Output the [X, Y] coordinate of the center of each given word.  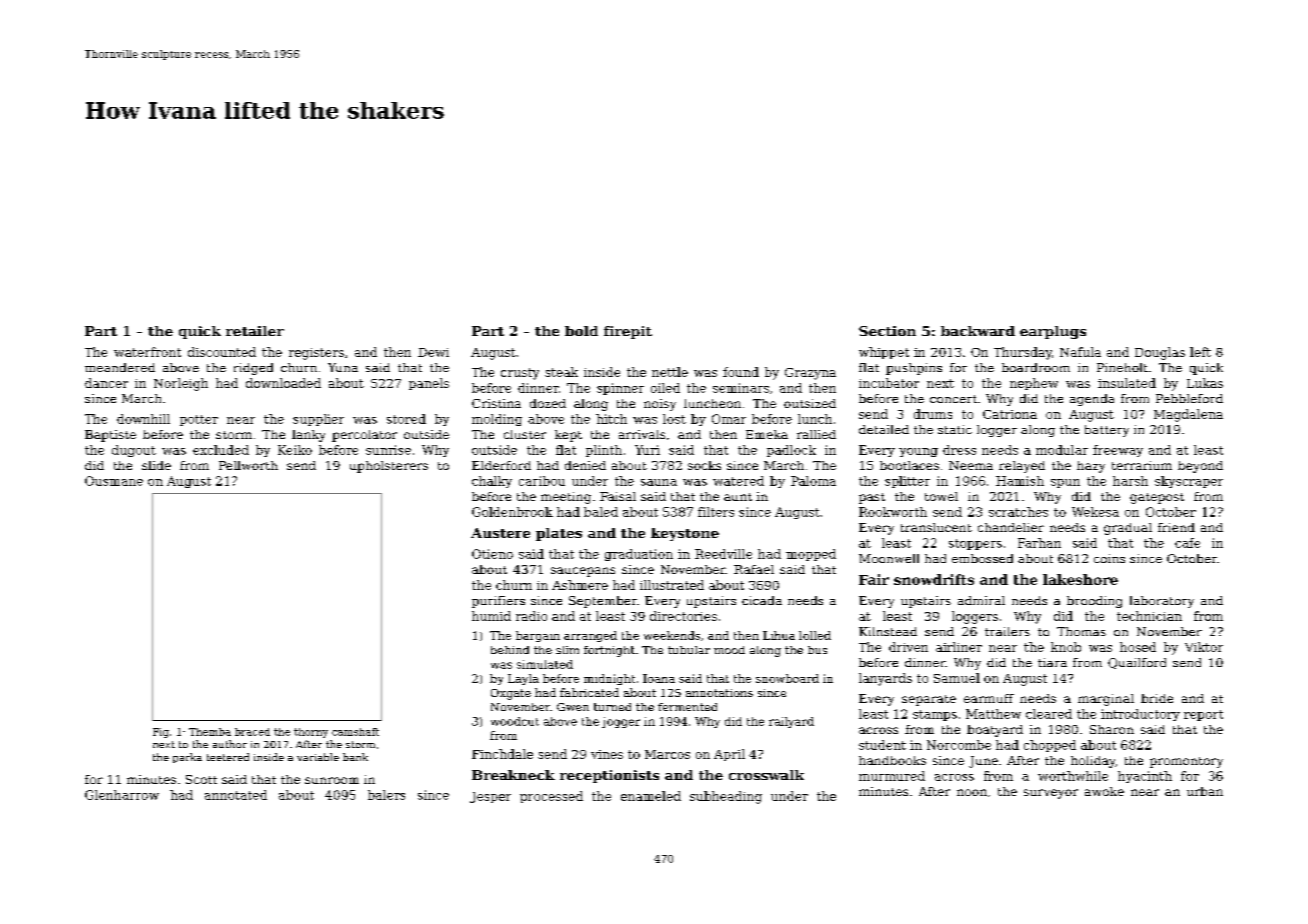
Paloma [813, 481]
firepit [628, 332]
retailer [255, 331]
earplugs [1053, 332]
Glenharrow [122, 795]
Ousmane [114, 481]
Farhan [1039, 543]
